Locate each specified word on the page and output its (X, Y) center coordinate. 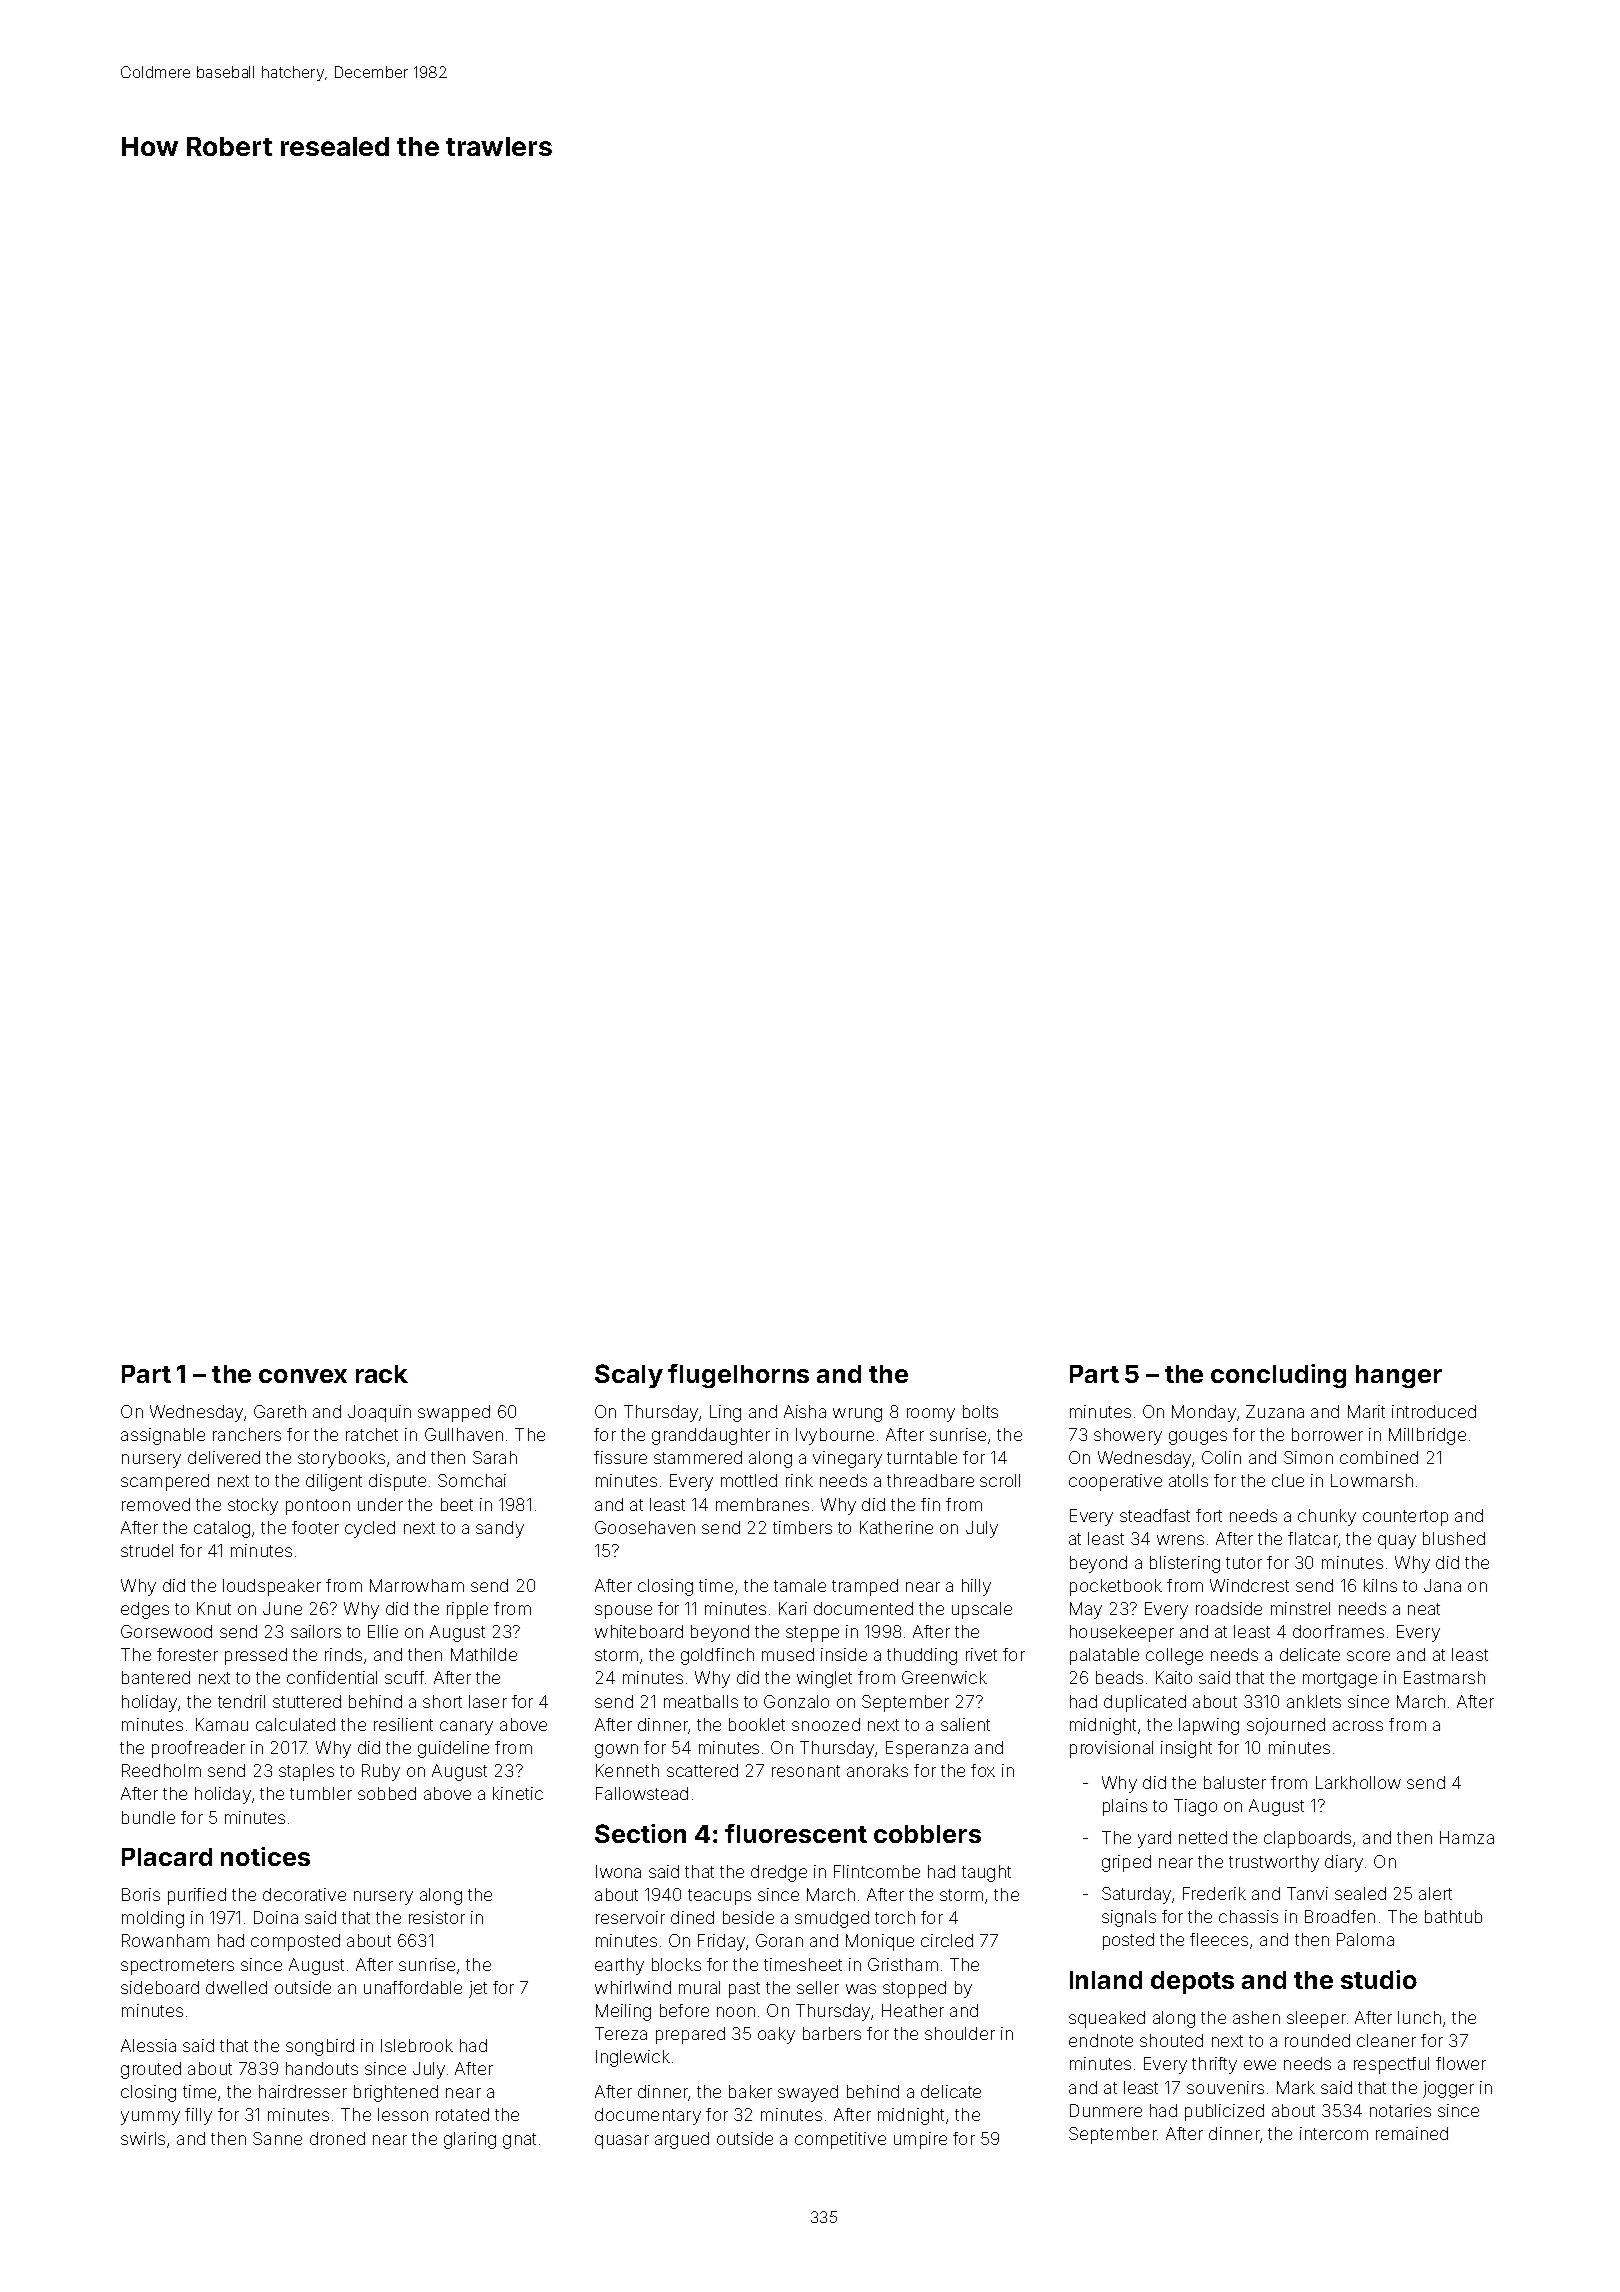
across (1358, 1726)
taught (986, 1873)
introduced (1434, 1411)
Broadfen (1340, 1916)
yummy (150, 2118)
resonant (806, 1771)
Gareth (280, 1411)
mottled (749, 1480)
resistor (437, 1917)
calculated (295, 1724)
